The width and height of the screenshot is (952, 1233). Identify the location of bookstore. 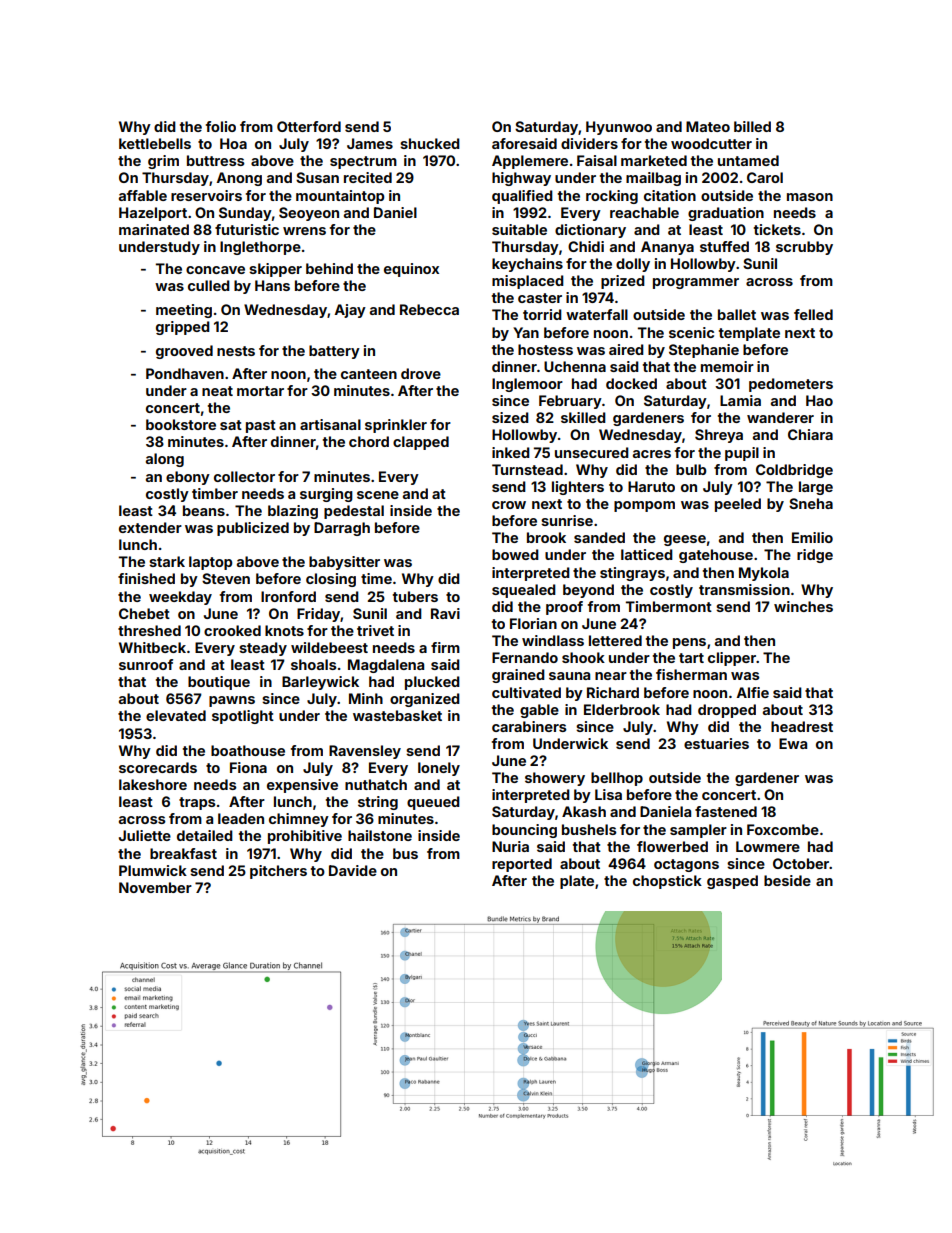
(181, 424).
